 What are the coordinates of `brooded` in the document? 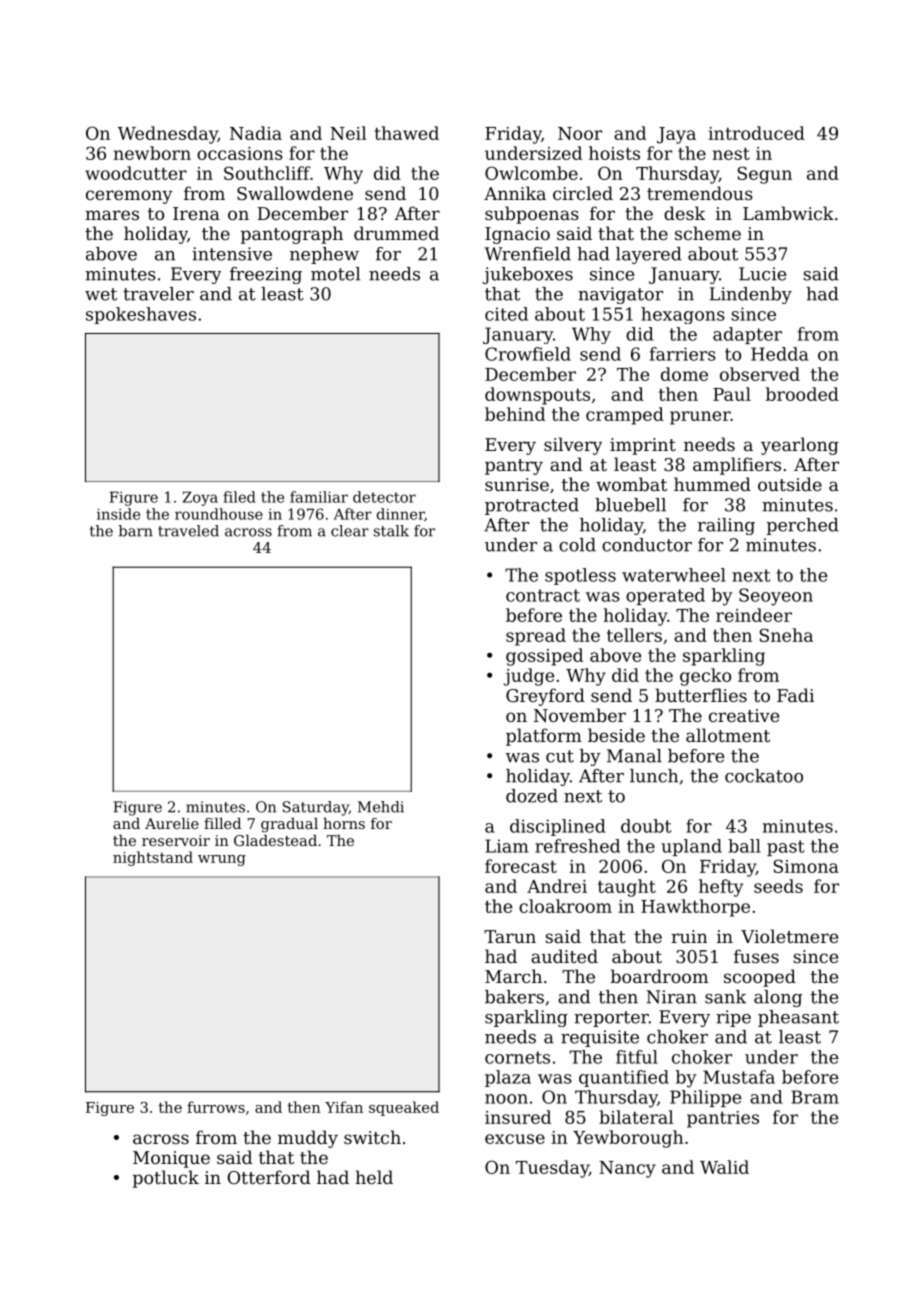 It's located at (802, 394).
